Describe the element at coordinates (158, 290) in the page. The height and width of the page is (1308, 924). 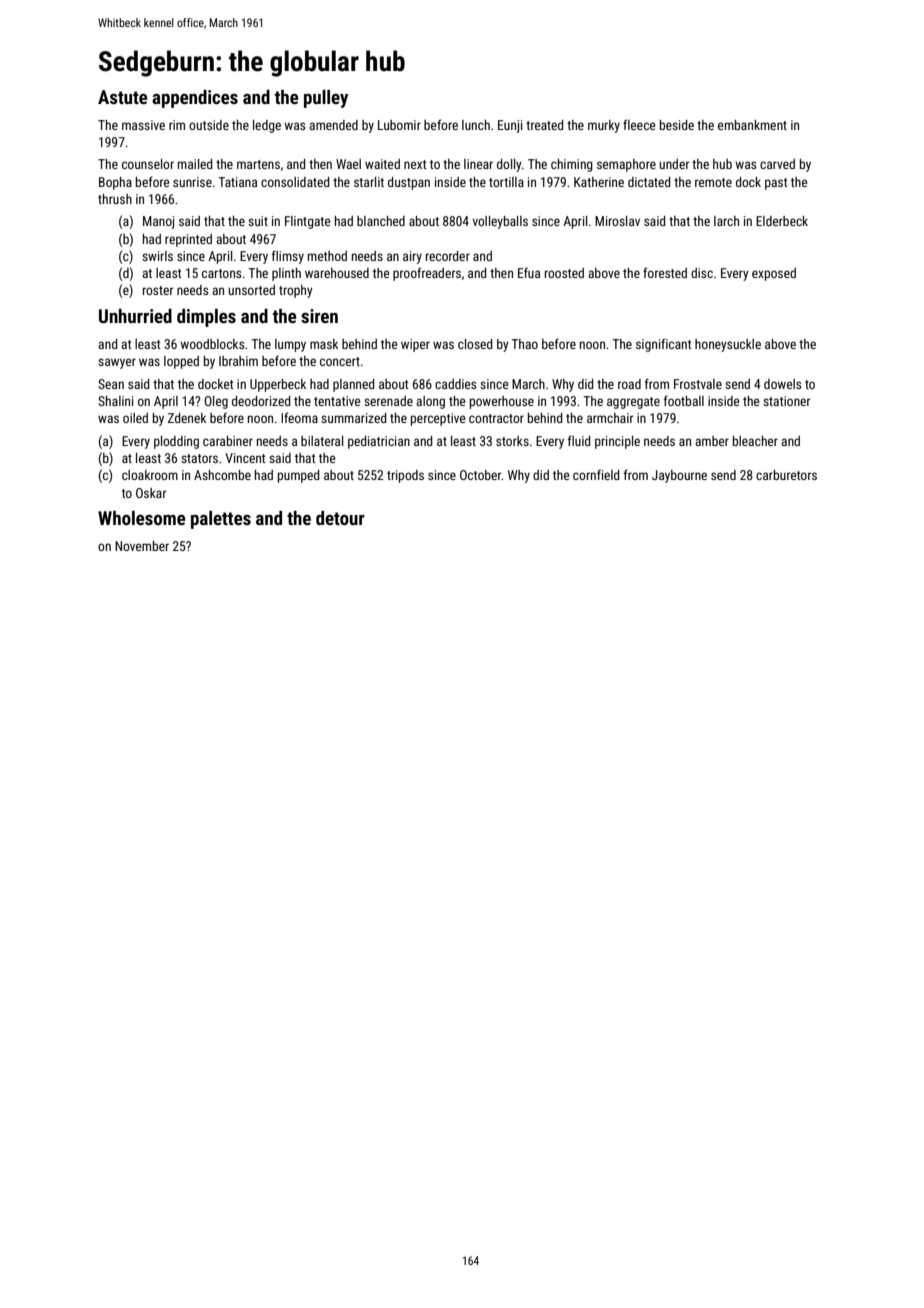
I see `roster` at that location.
